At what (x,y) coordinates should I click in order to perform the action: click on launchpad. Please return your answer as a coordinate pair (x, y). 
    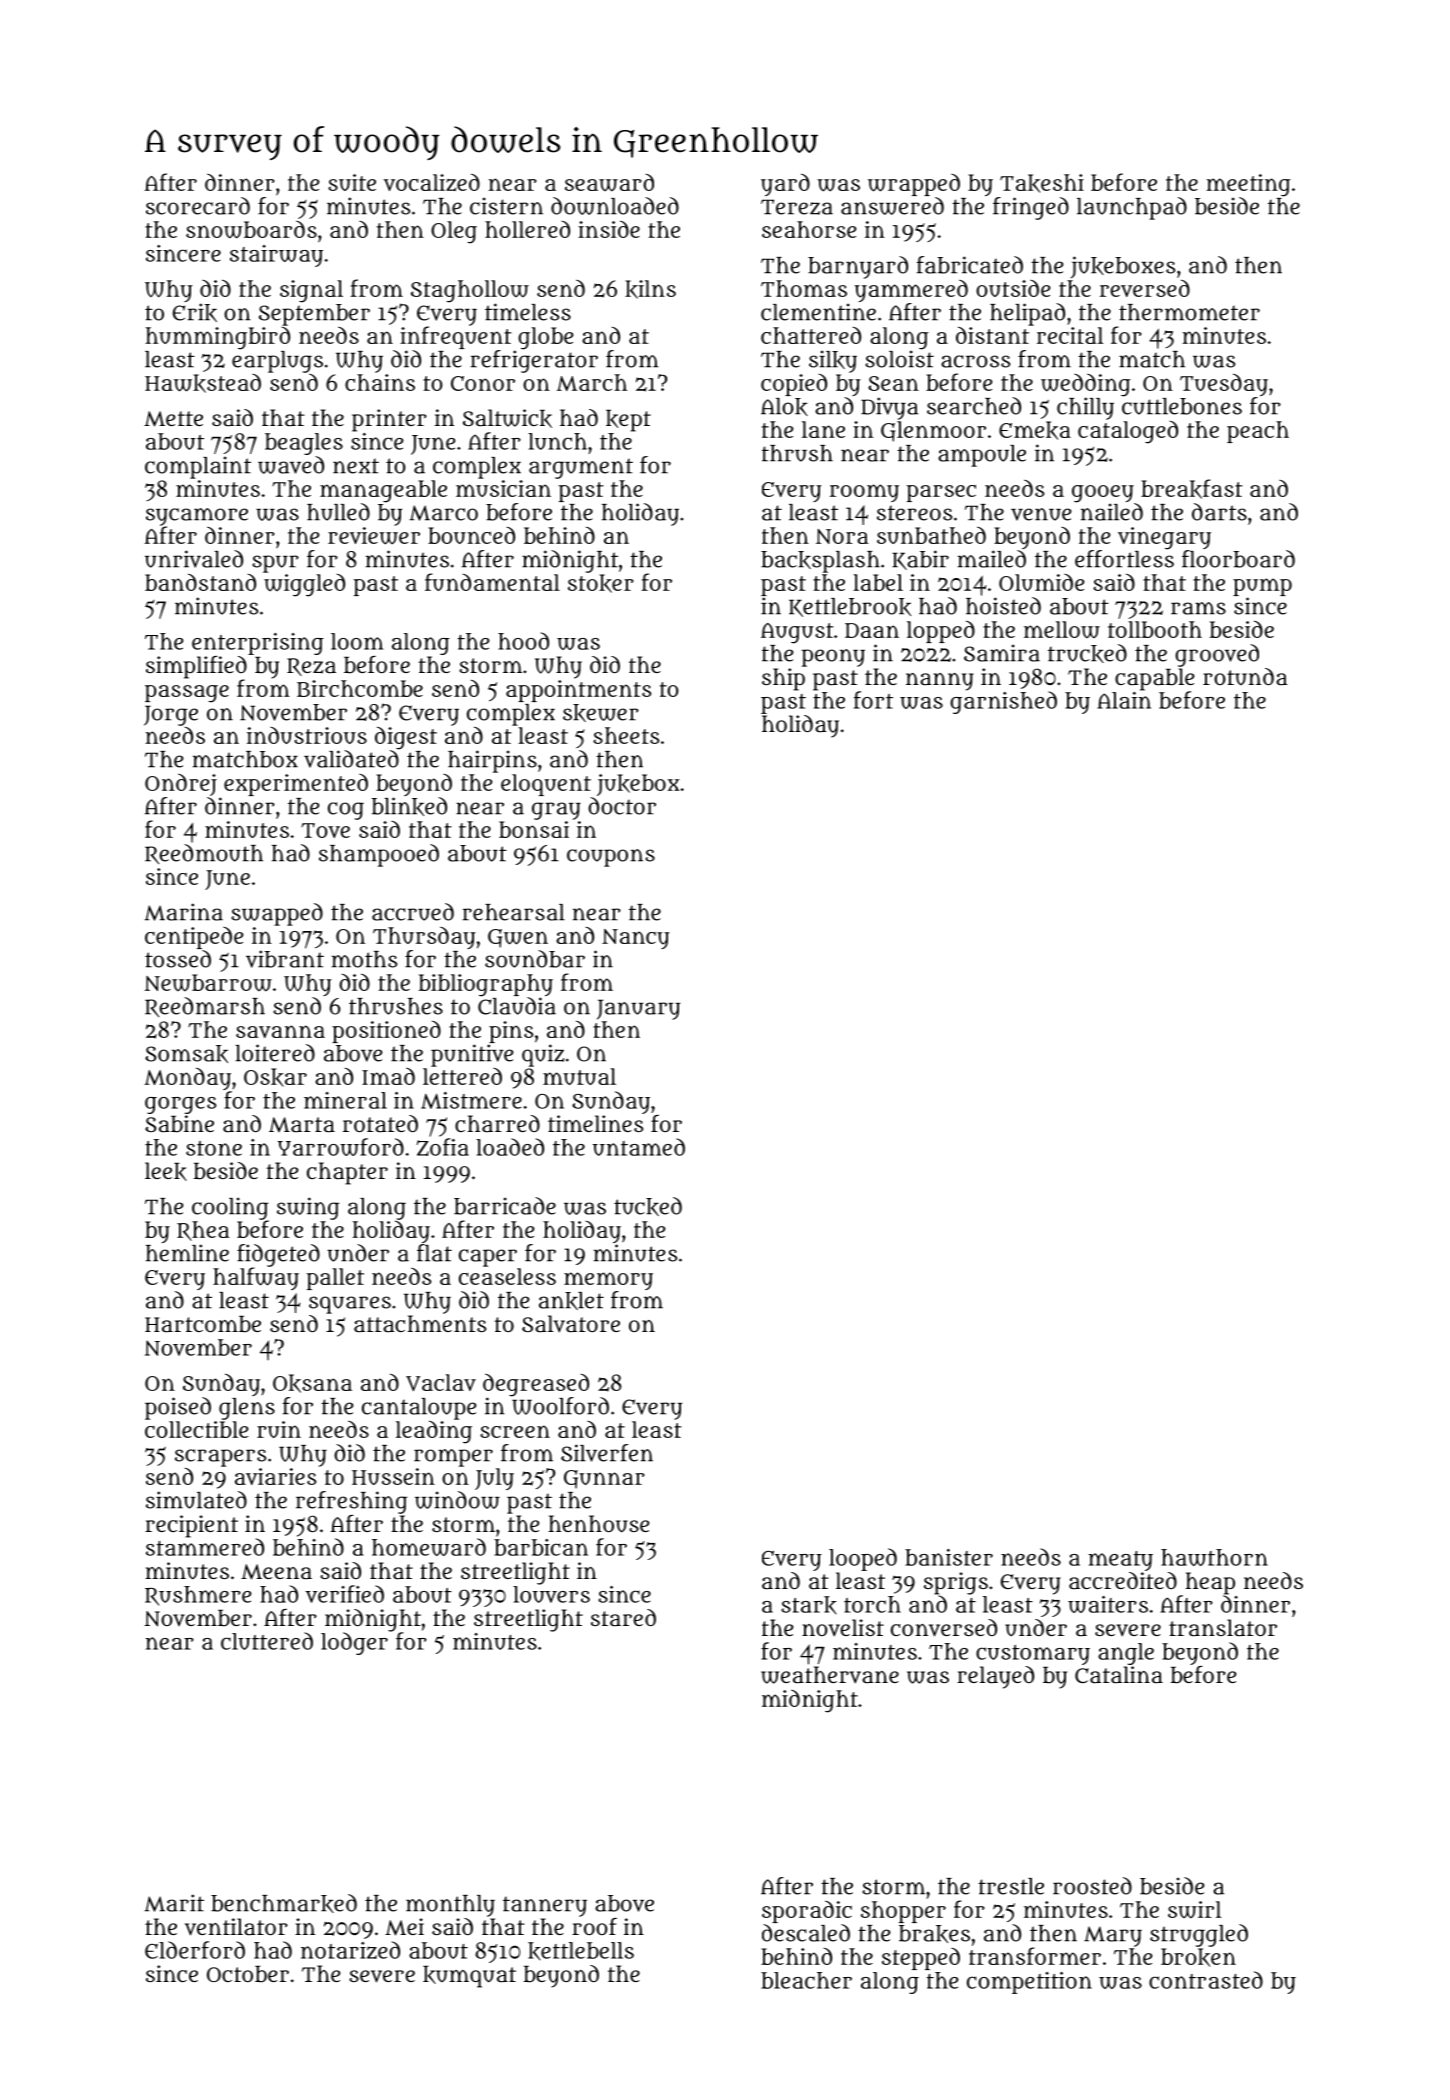
    Looking at the image, I should click on (1132, 208).
